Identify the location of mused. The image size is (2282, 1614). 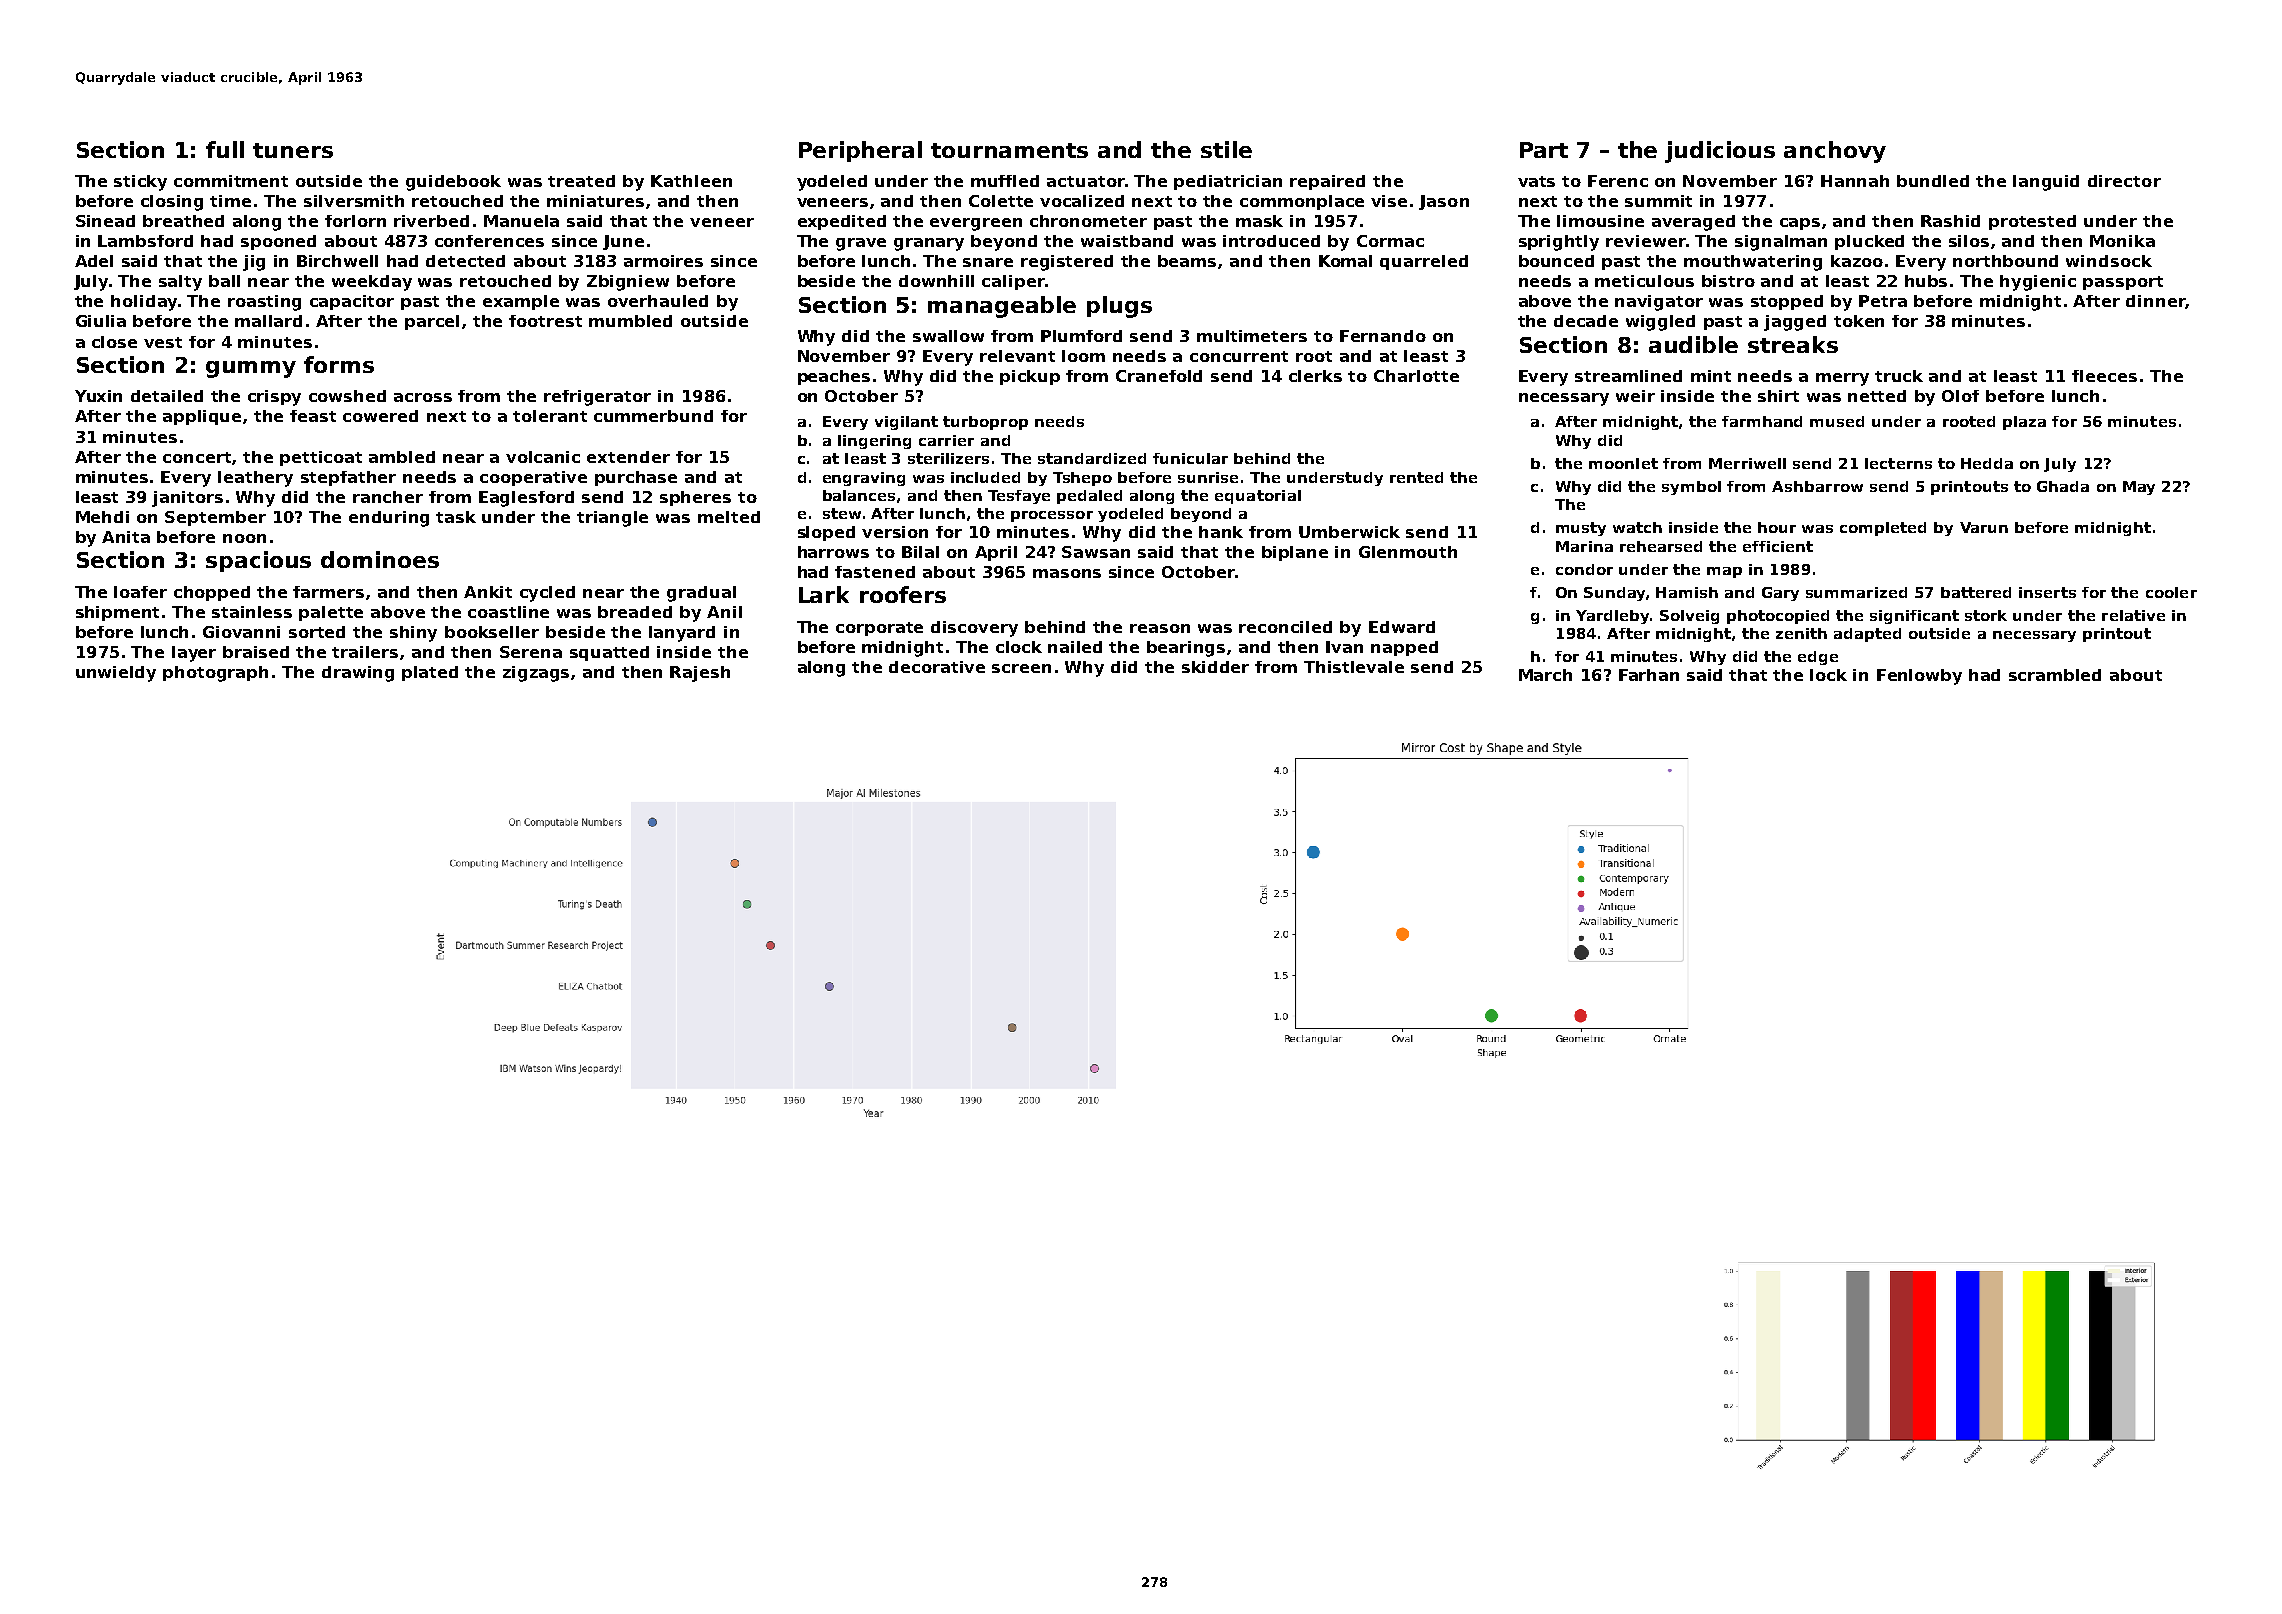
(1837, 421).
